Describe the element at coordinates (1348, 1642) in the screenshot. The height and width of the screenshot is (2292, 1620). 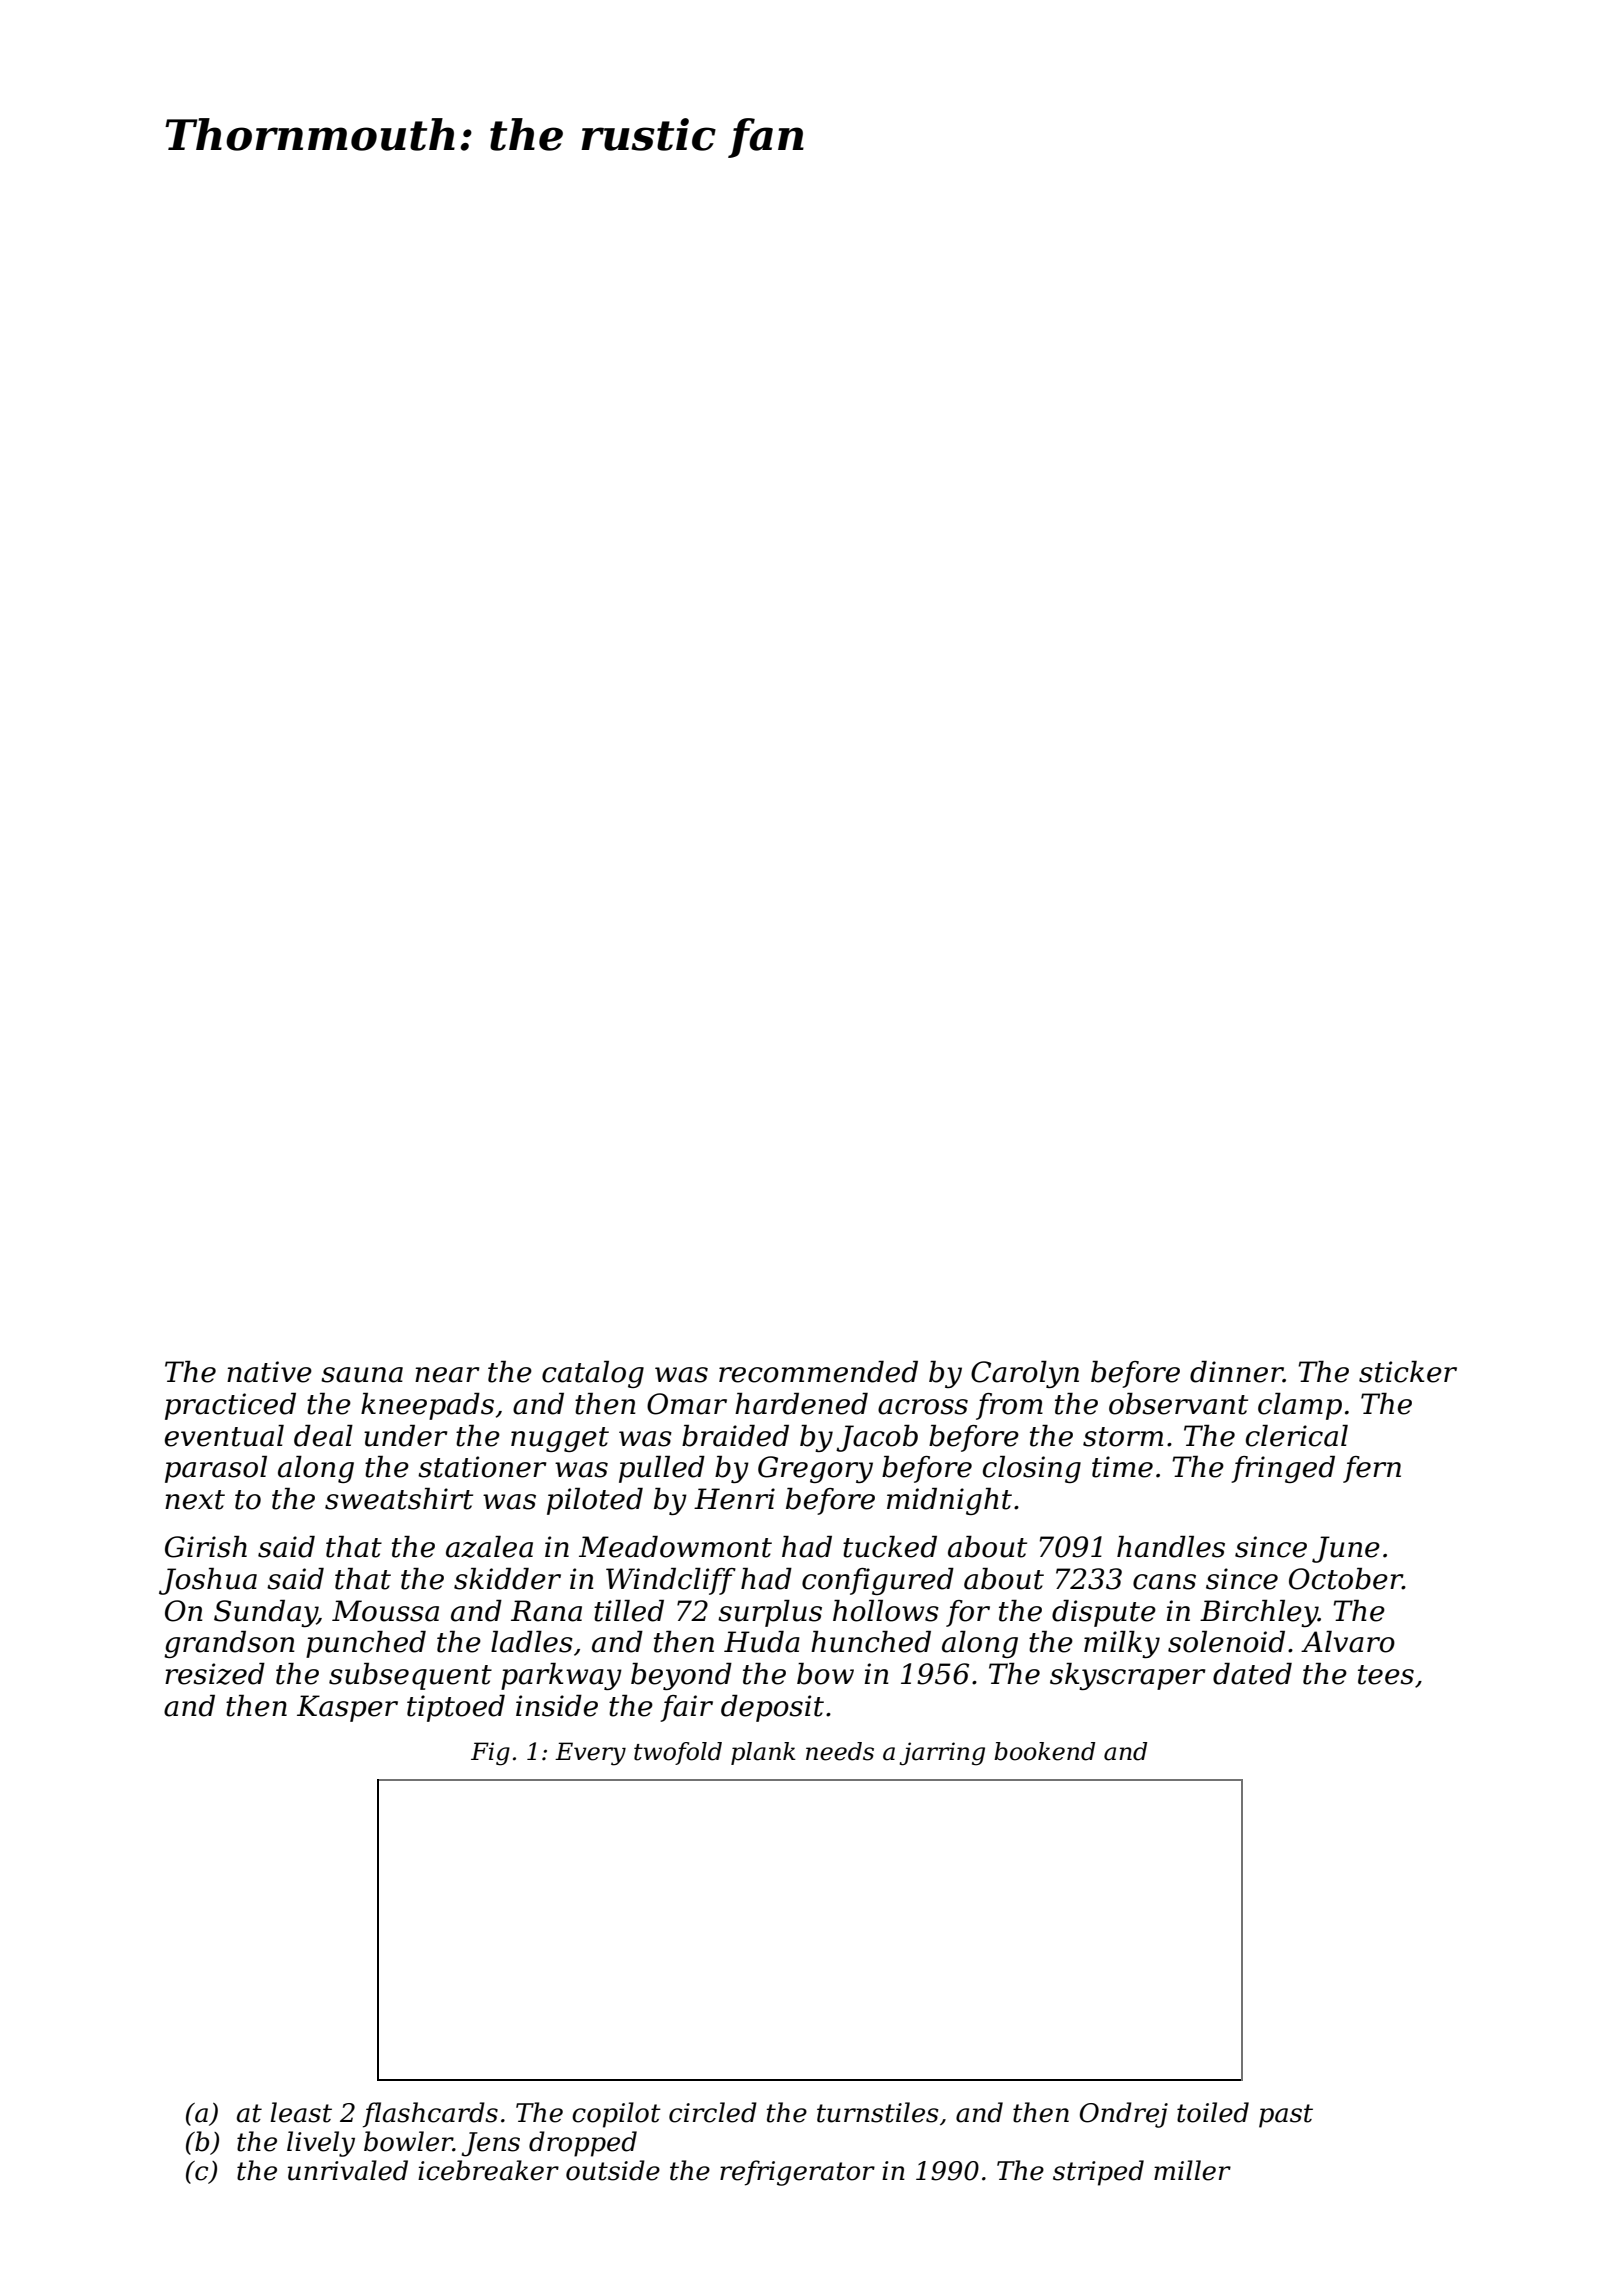
I see `Alvaro` at that location.
